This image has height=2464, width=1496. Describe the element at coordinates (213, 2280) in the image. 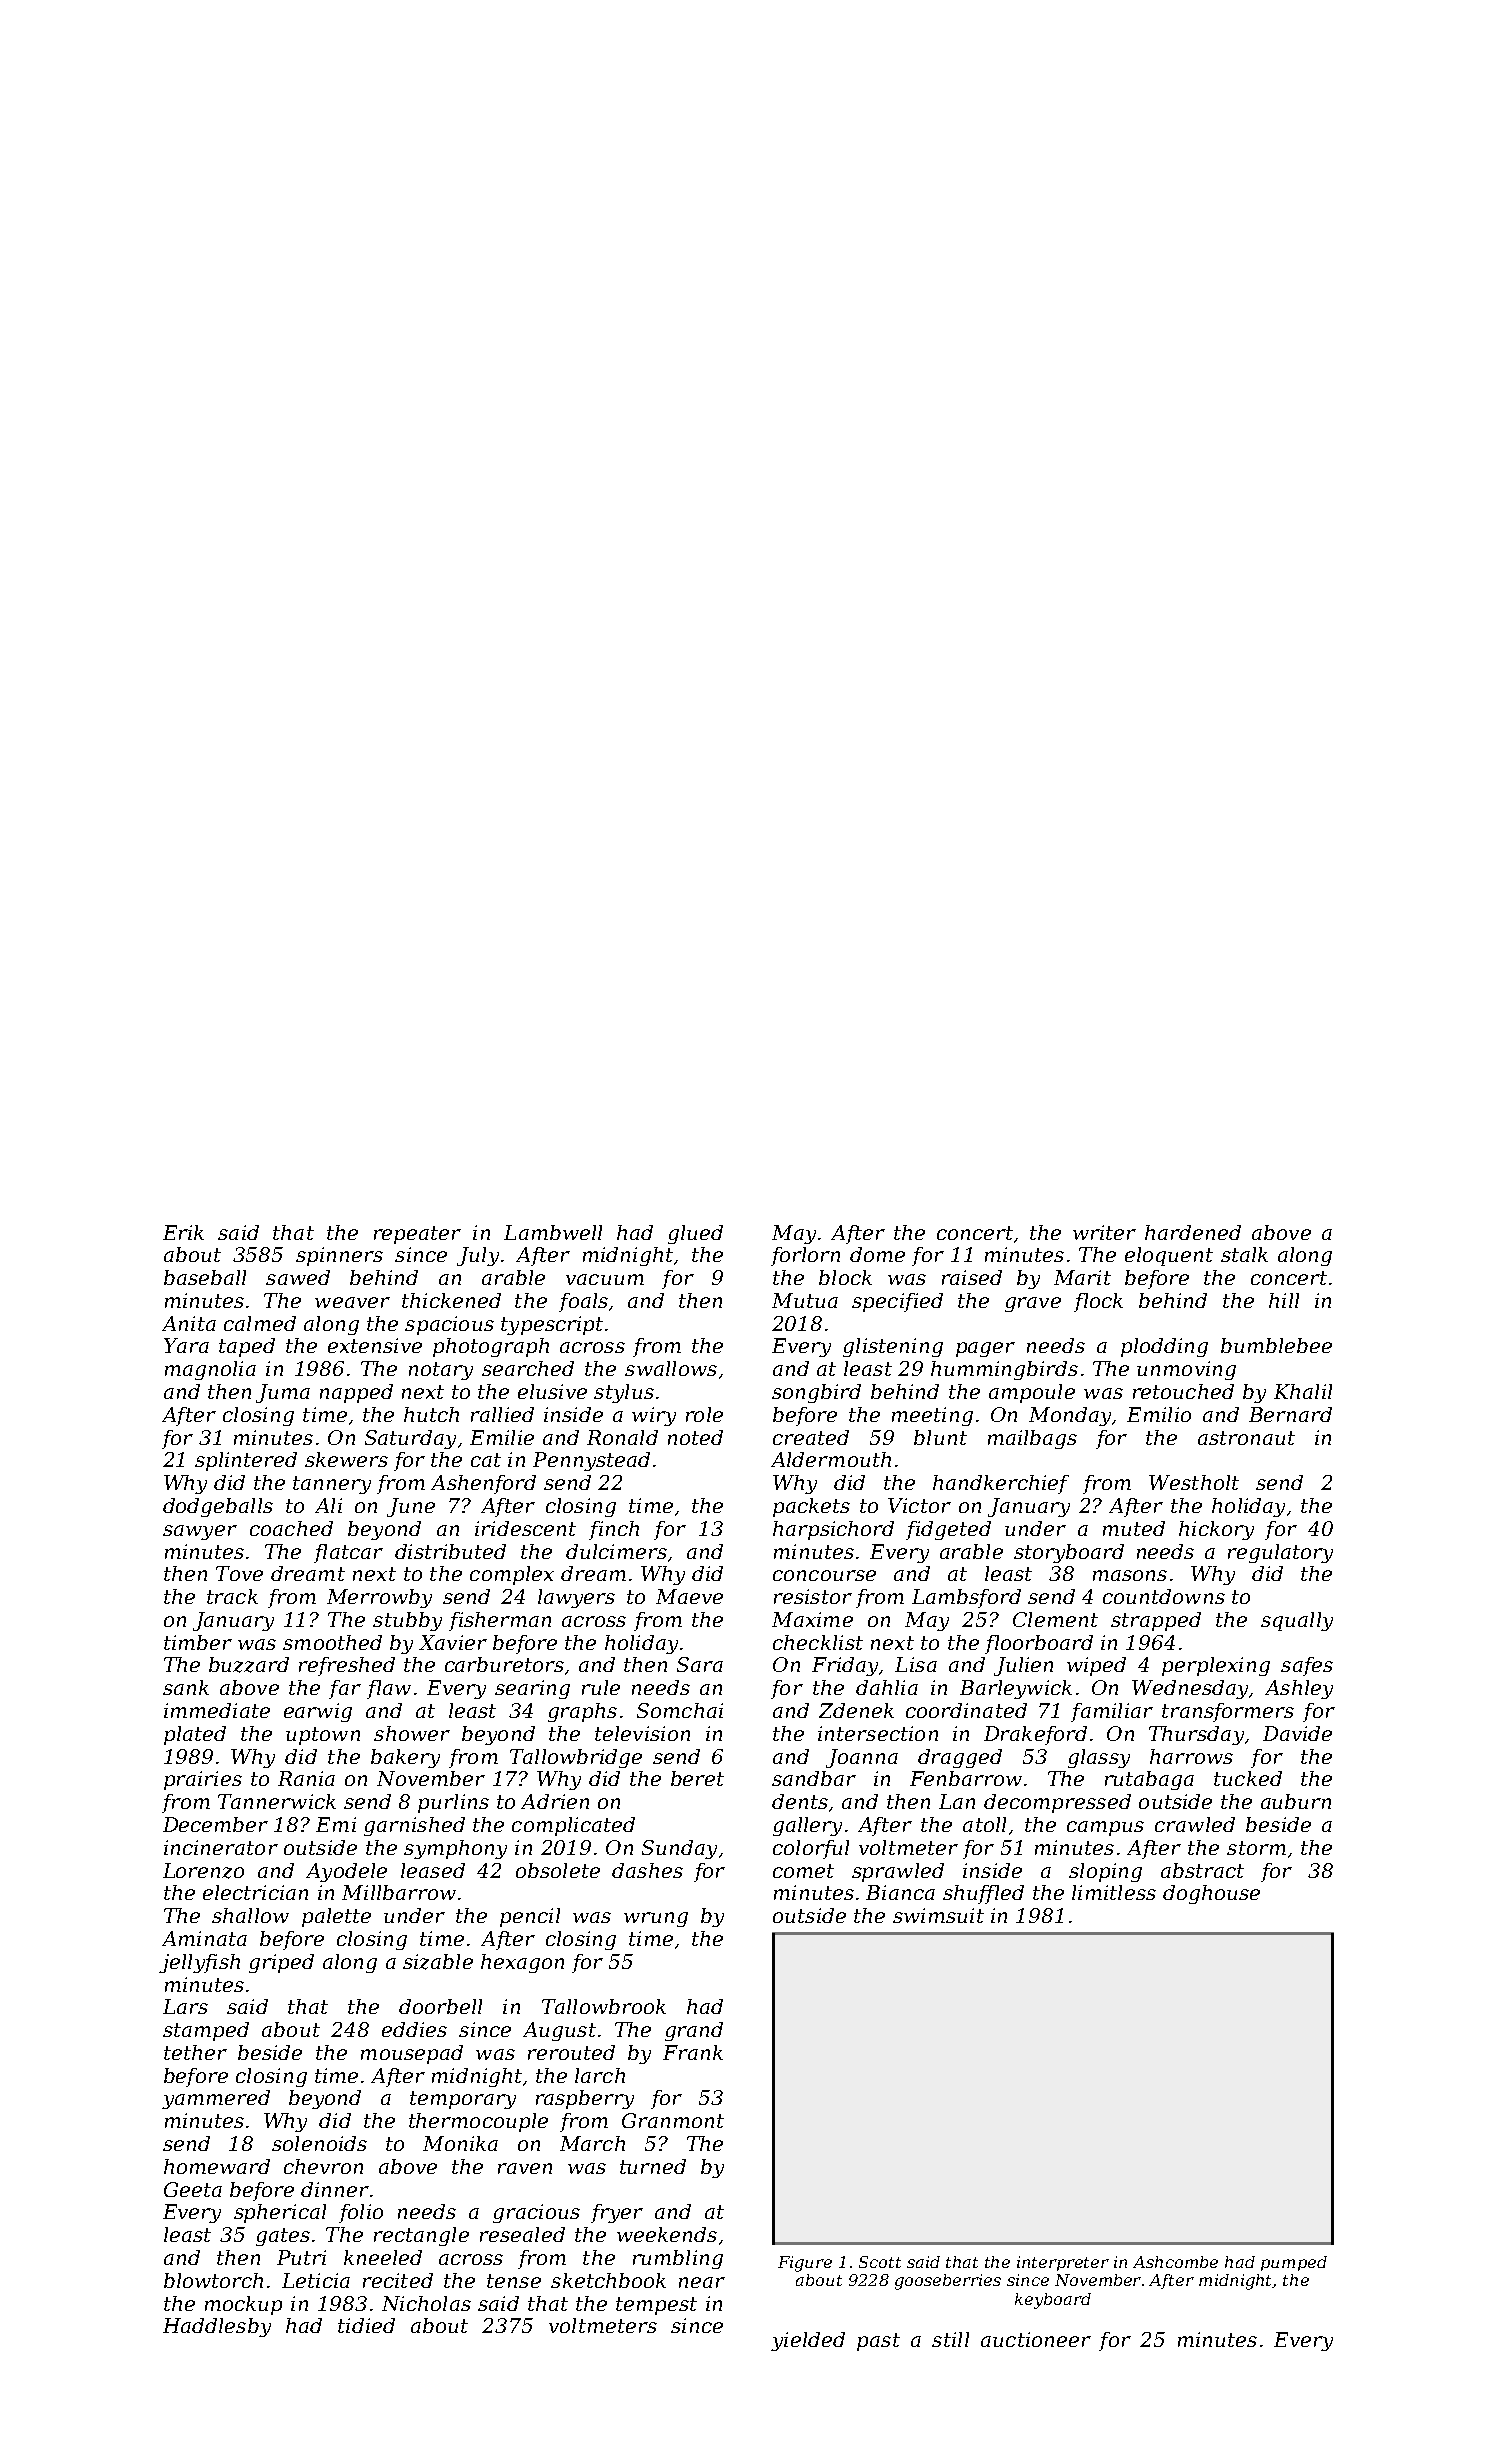

I see `blowtorch` at that location.
